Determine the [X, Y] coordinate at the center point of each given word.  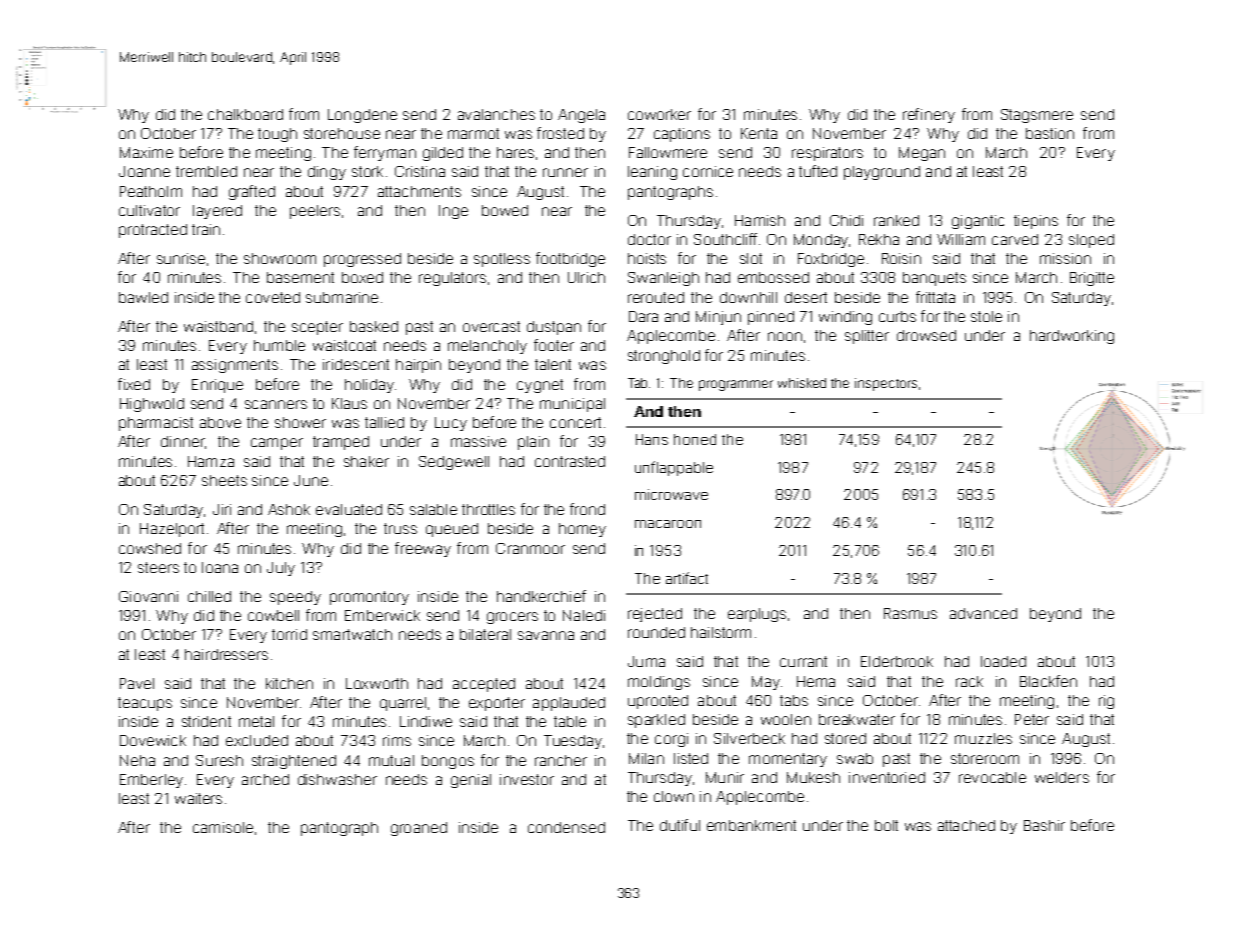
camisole [223, 827]
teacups [145, 704]
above [220, 422]
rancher [561, 760]
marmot [473, 133]
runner [565, 172]
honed [695, 439]
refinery [929, 115]
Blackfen [1048, 681]
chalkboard [245, 114]
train [206, 229]
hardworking [1072, 337]
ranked [896, 220]
